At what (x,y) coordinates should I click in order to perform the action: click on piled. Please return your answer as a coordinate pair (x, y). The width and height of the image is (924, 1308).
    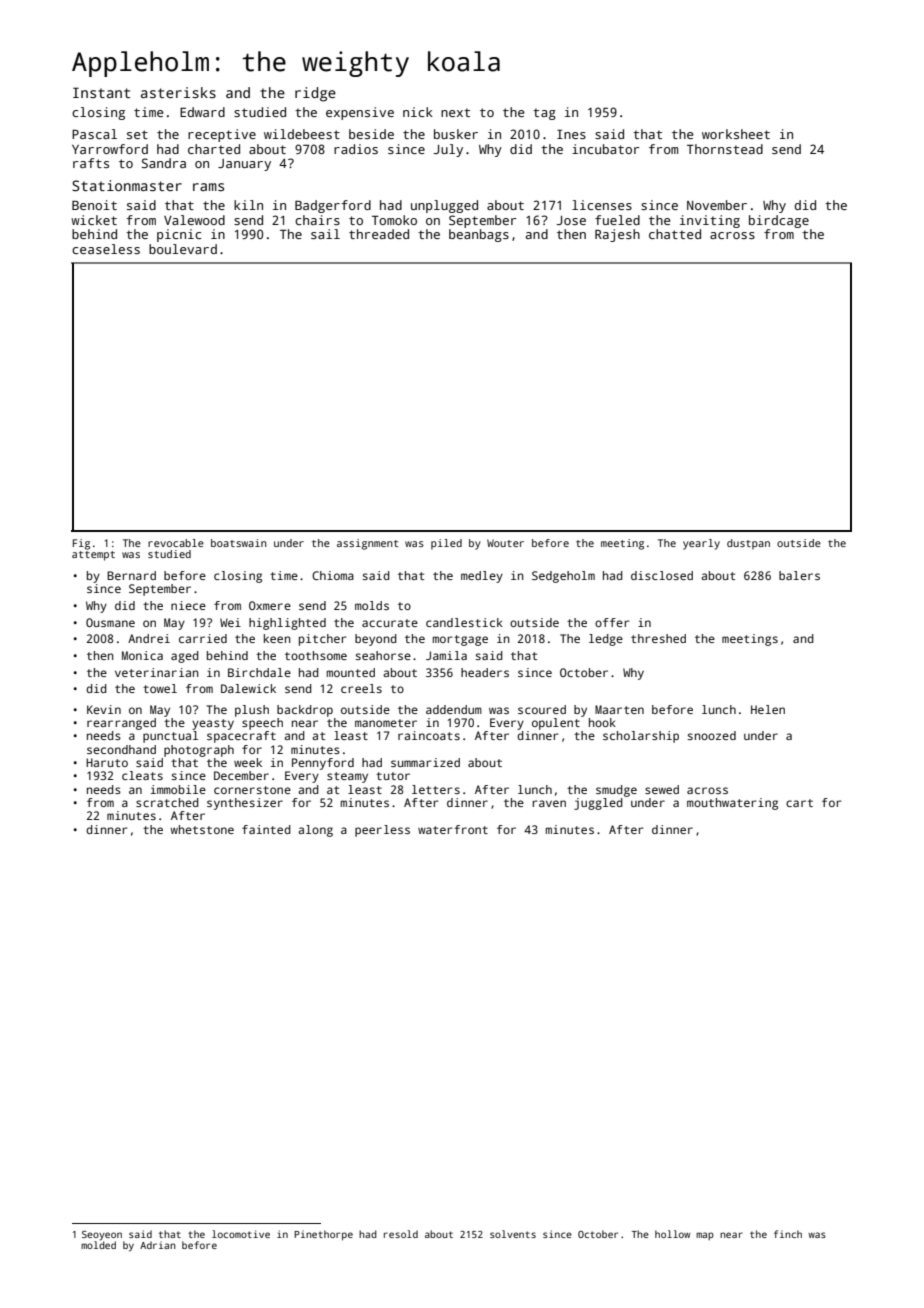
    Looking at the image, I should click on (446, 544).
